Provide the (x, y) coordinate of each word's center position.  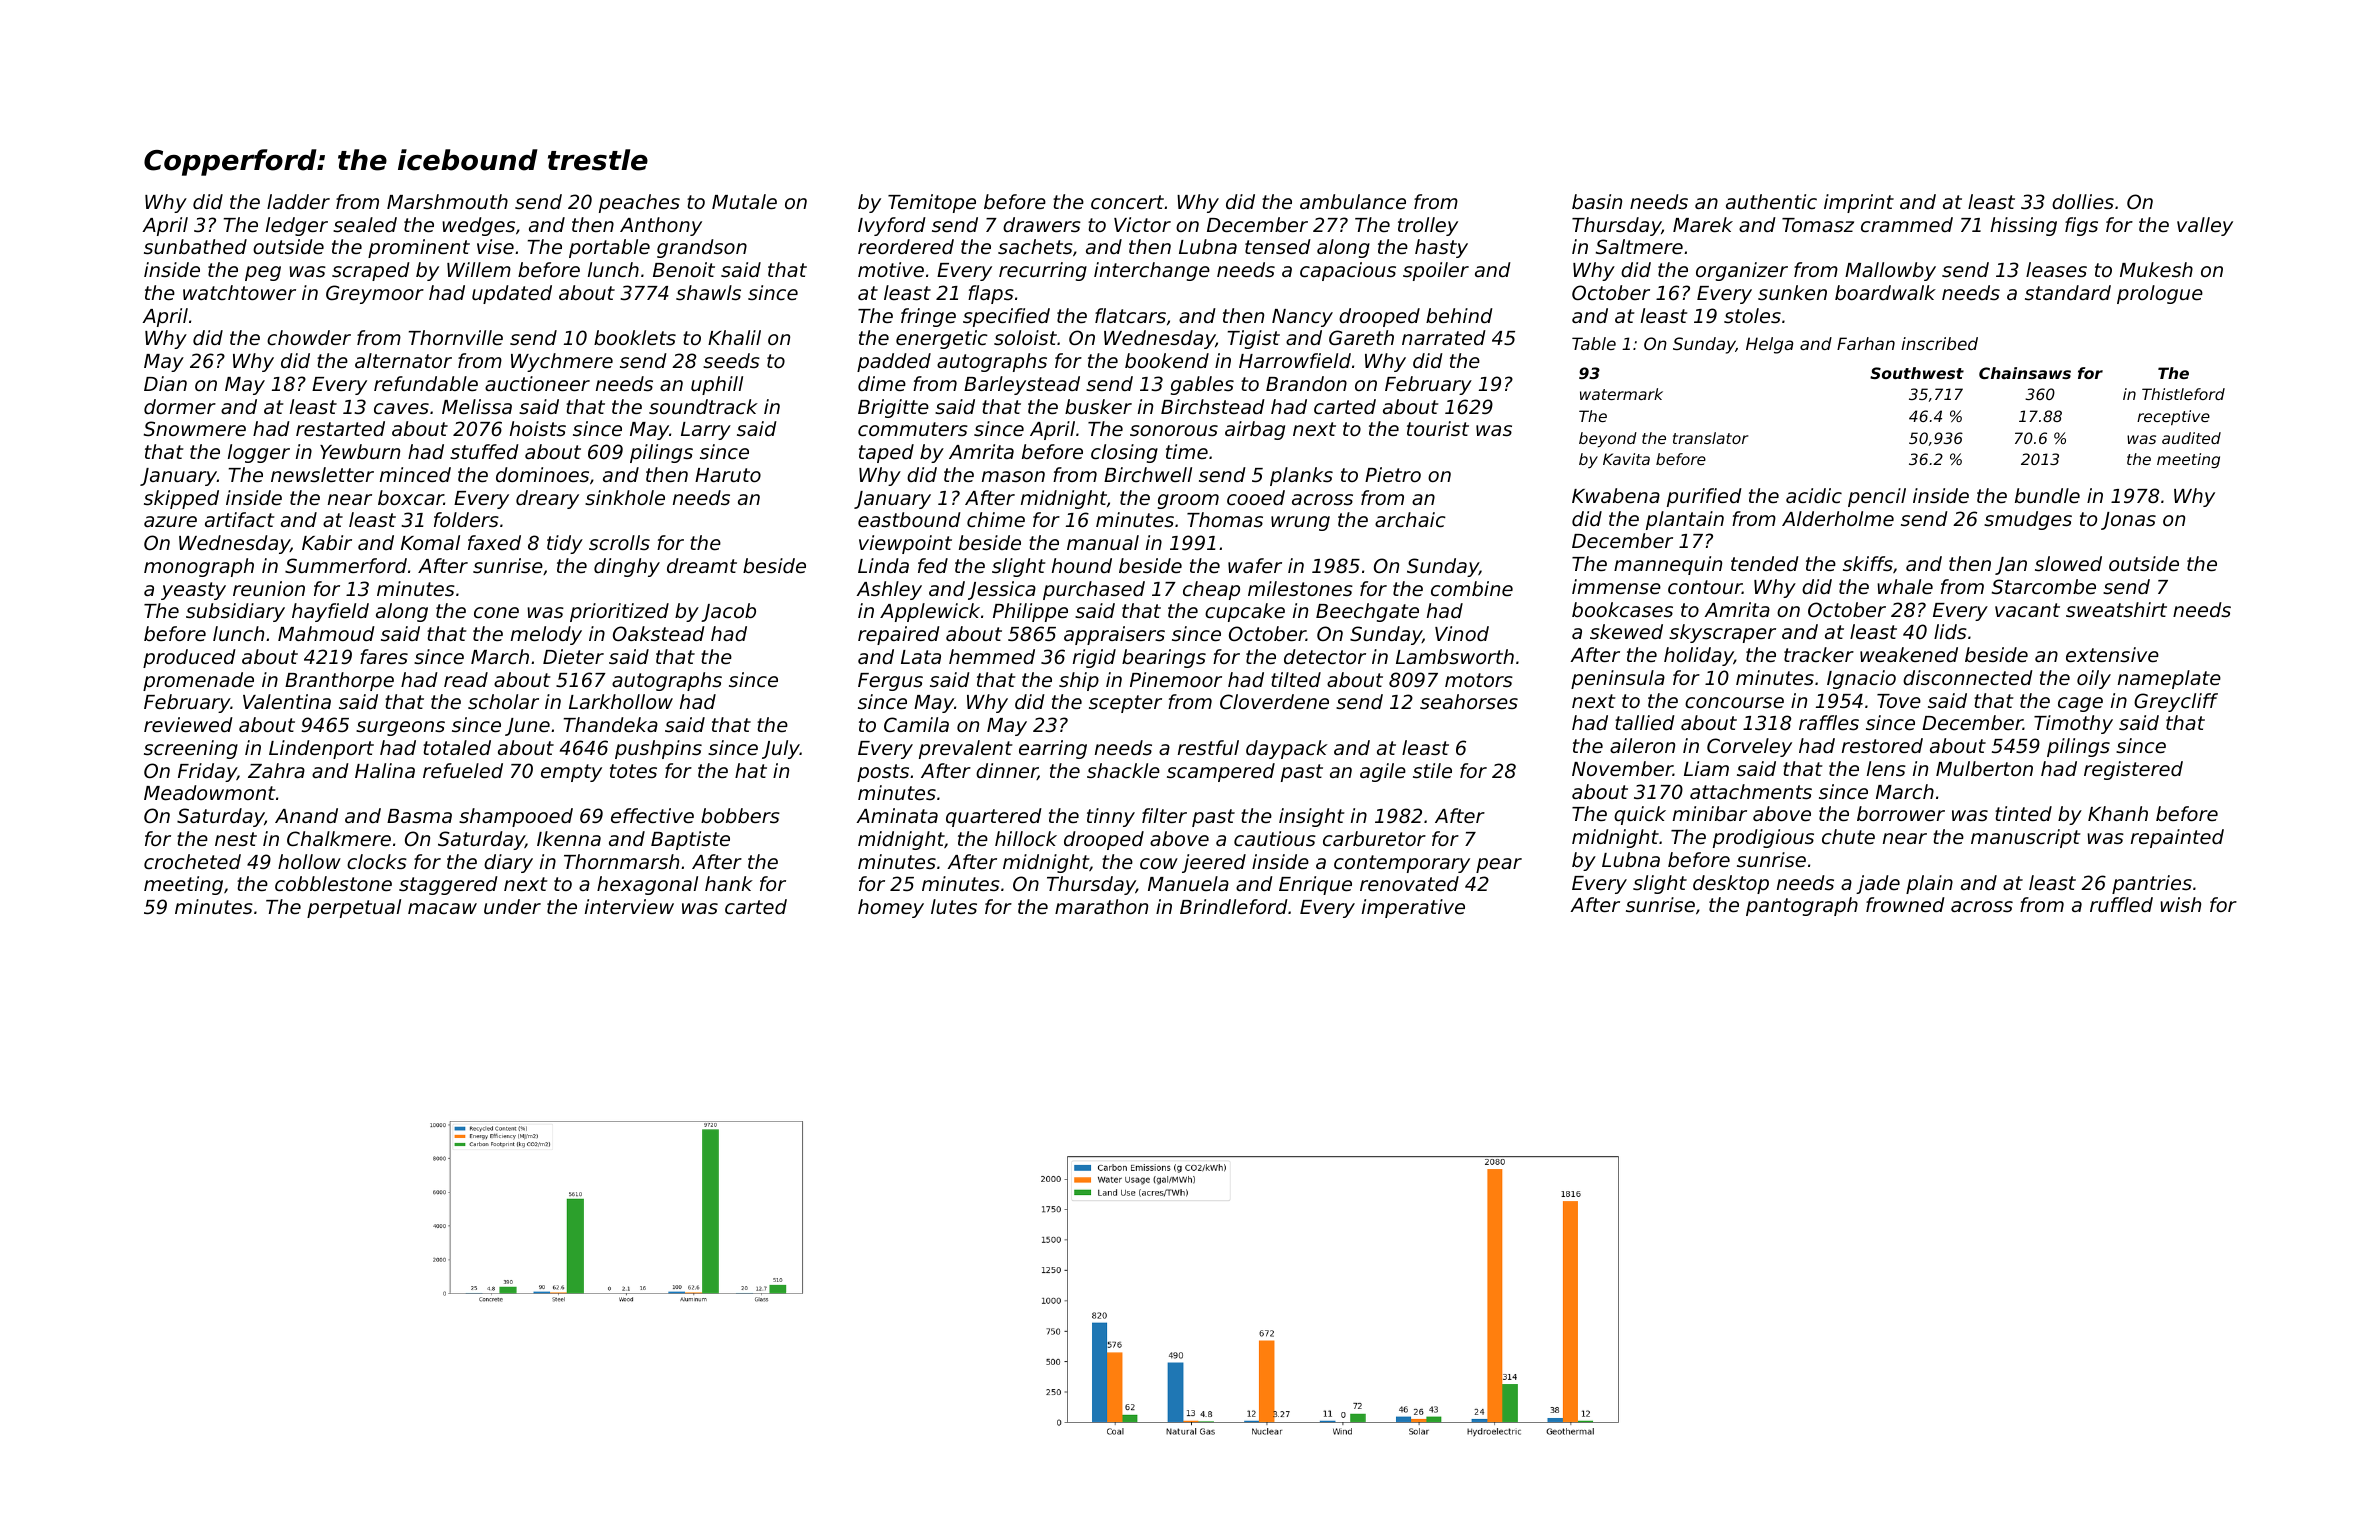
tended (1765, 563)
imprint (1859, 203)
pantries (2152, 884)
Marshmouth (447, 201)
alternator (403, 360)
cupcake (1245, 612)
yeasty (193, 591)
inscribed (1939, 343)
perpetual (354, 908)
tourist (1438, 428)
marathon (1101, 906)
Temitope (932, 203)
